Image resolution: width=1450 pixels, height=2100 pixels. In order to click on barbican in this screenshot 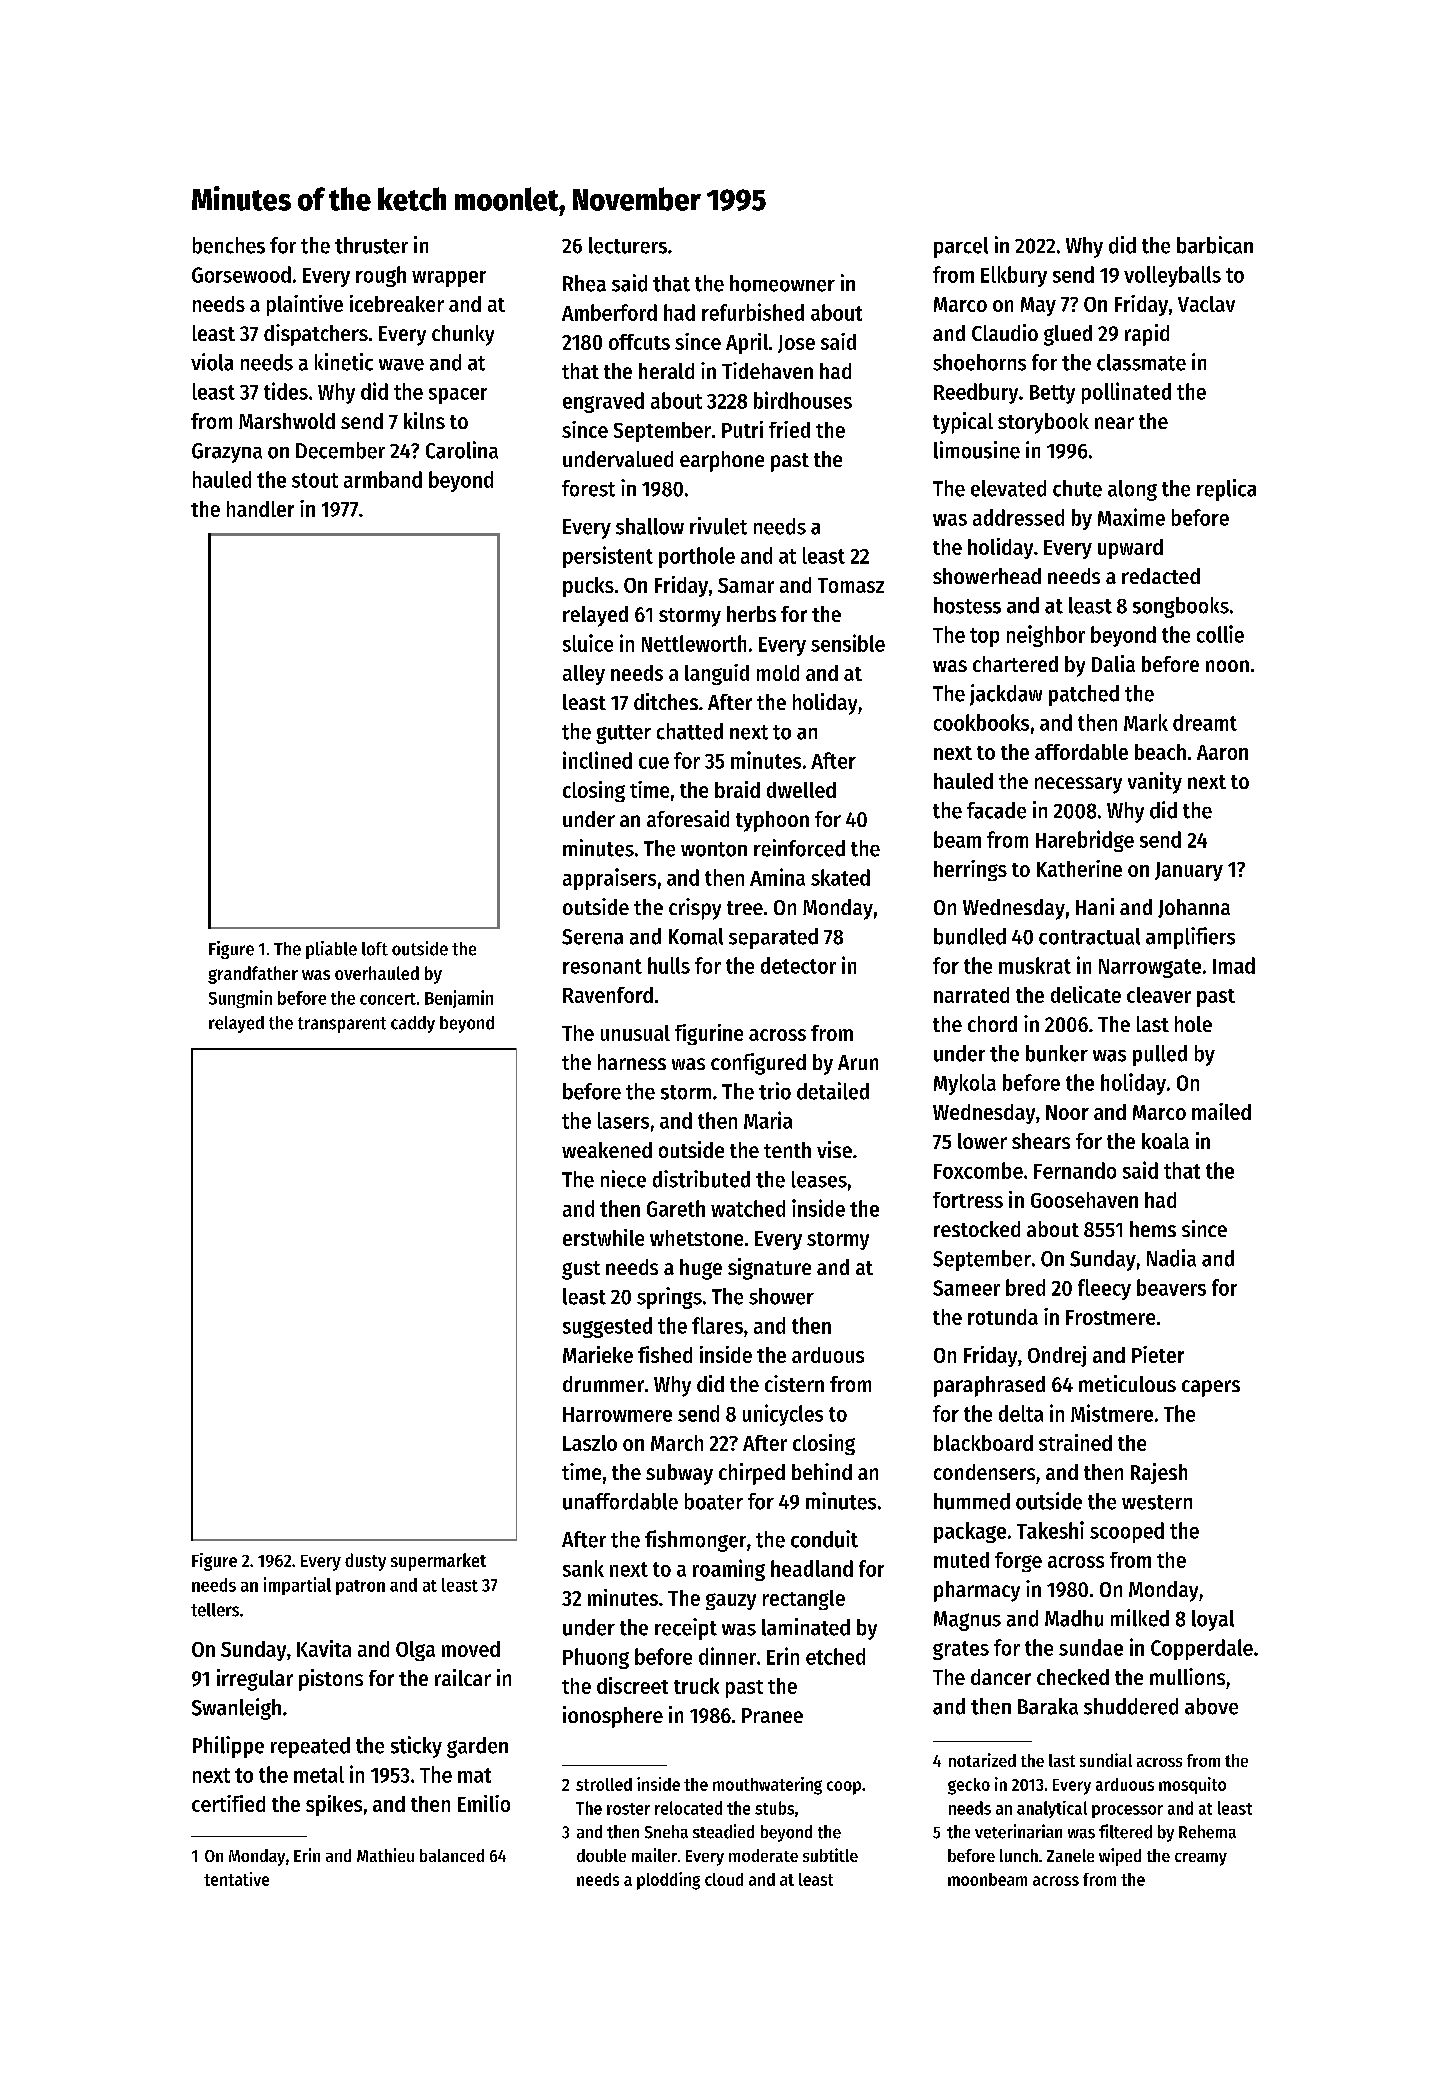, I will do `click(1215, 245)`.
